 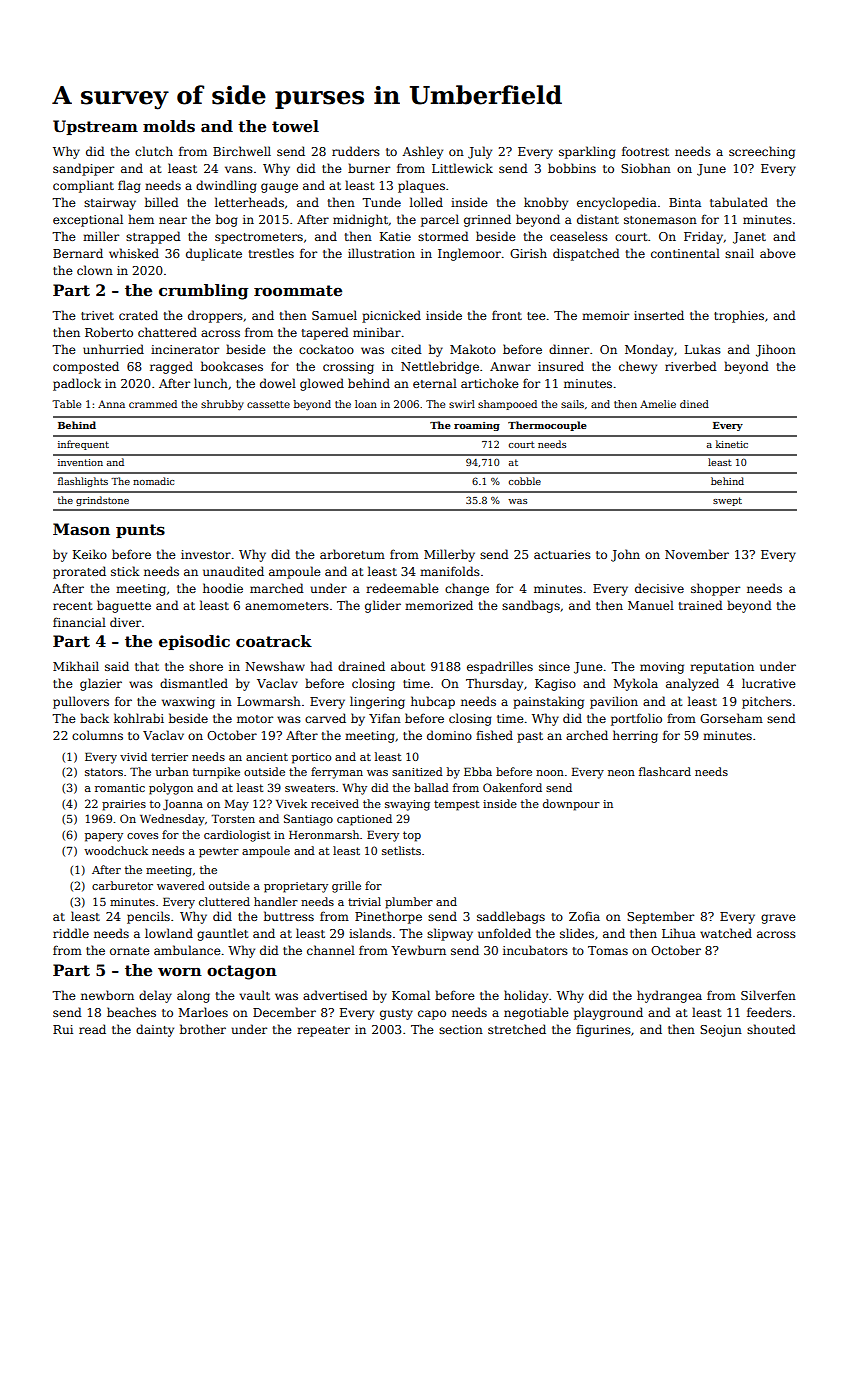 I want to click on advertised, so click(x=335, y=995).
